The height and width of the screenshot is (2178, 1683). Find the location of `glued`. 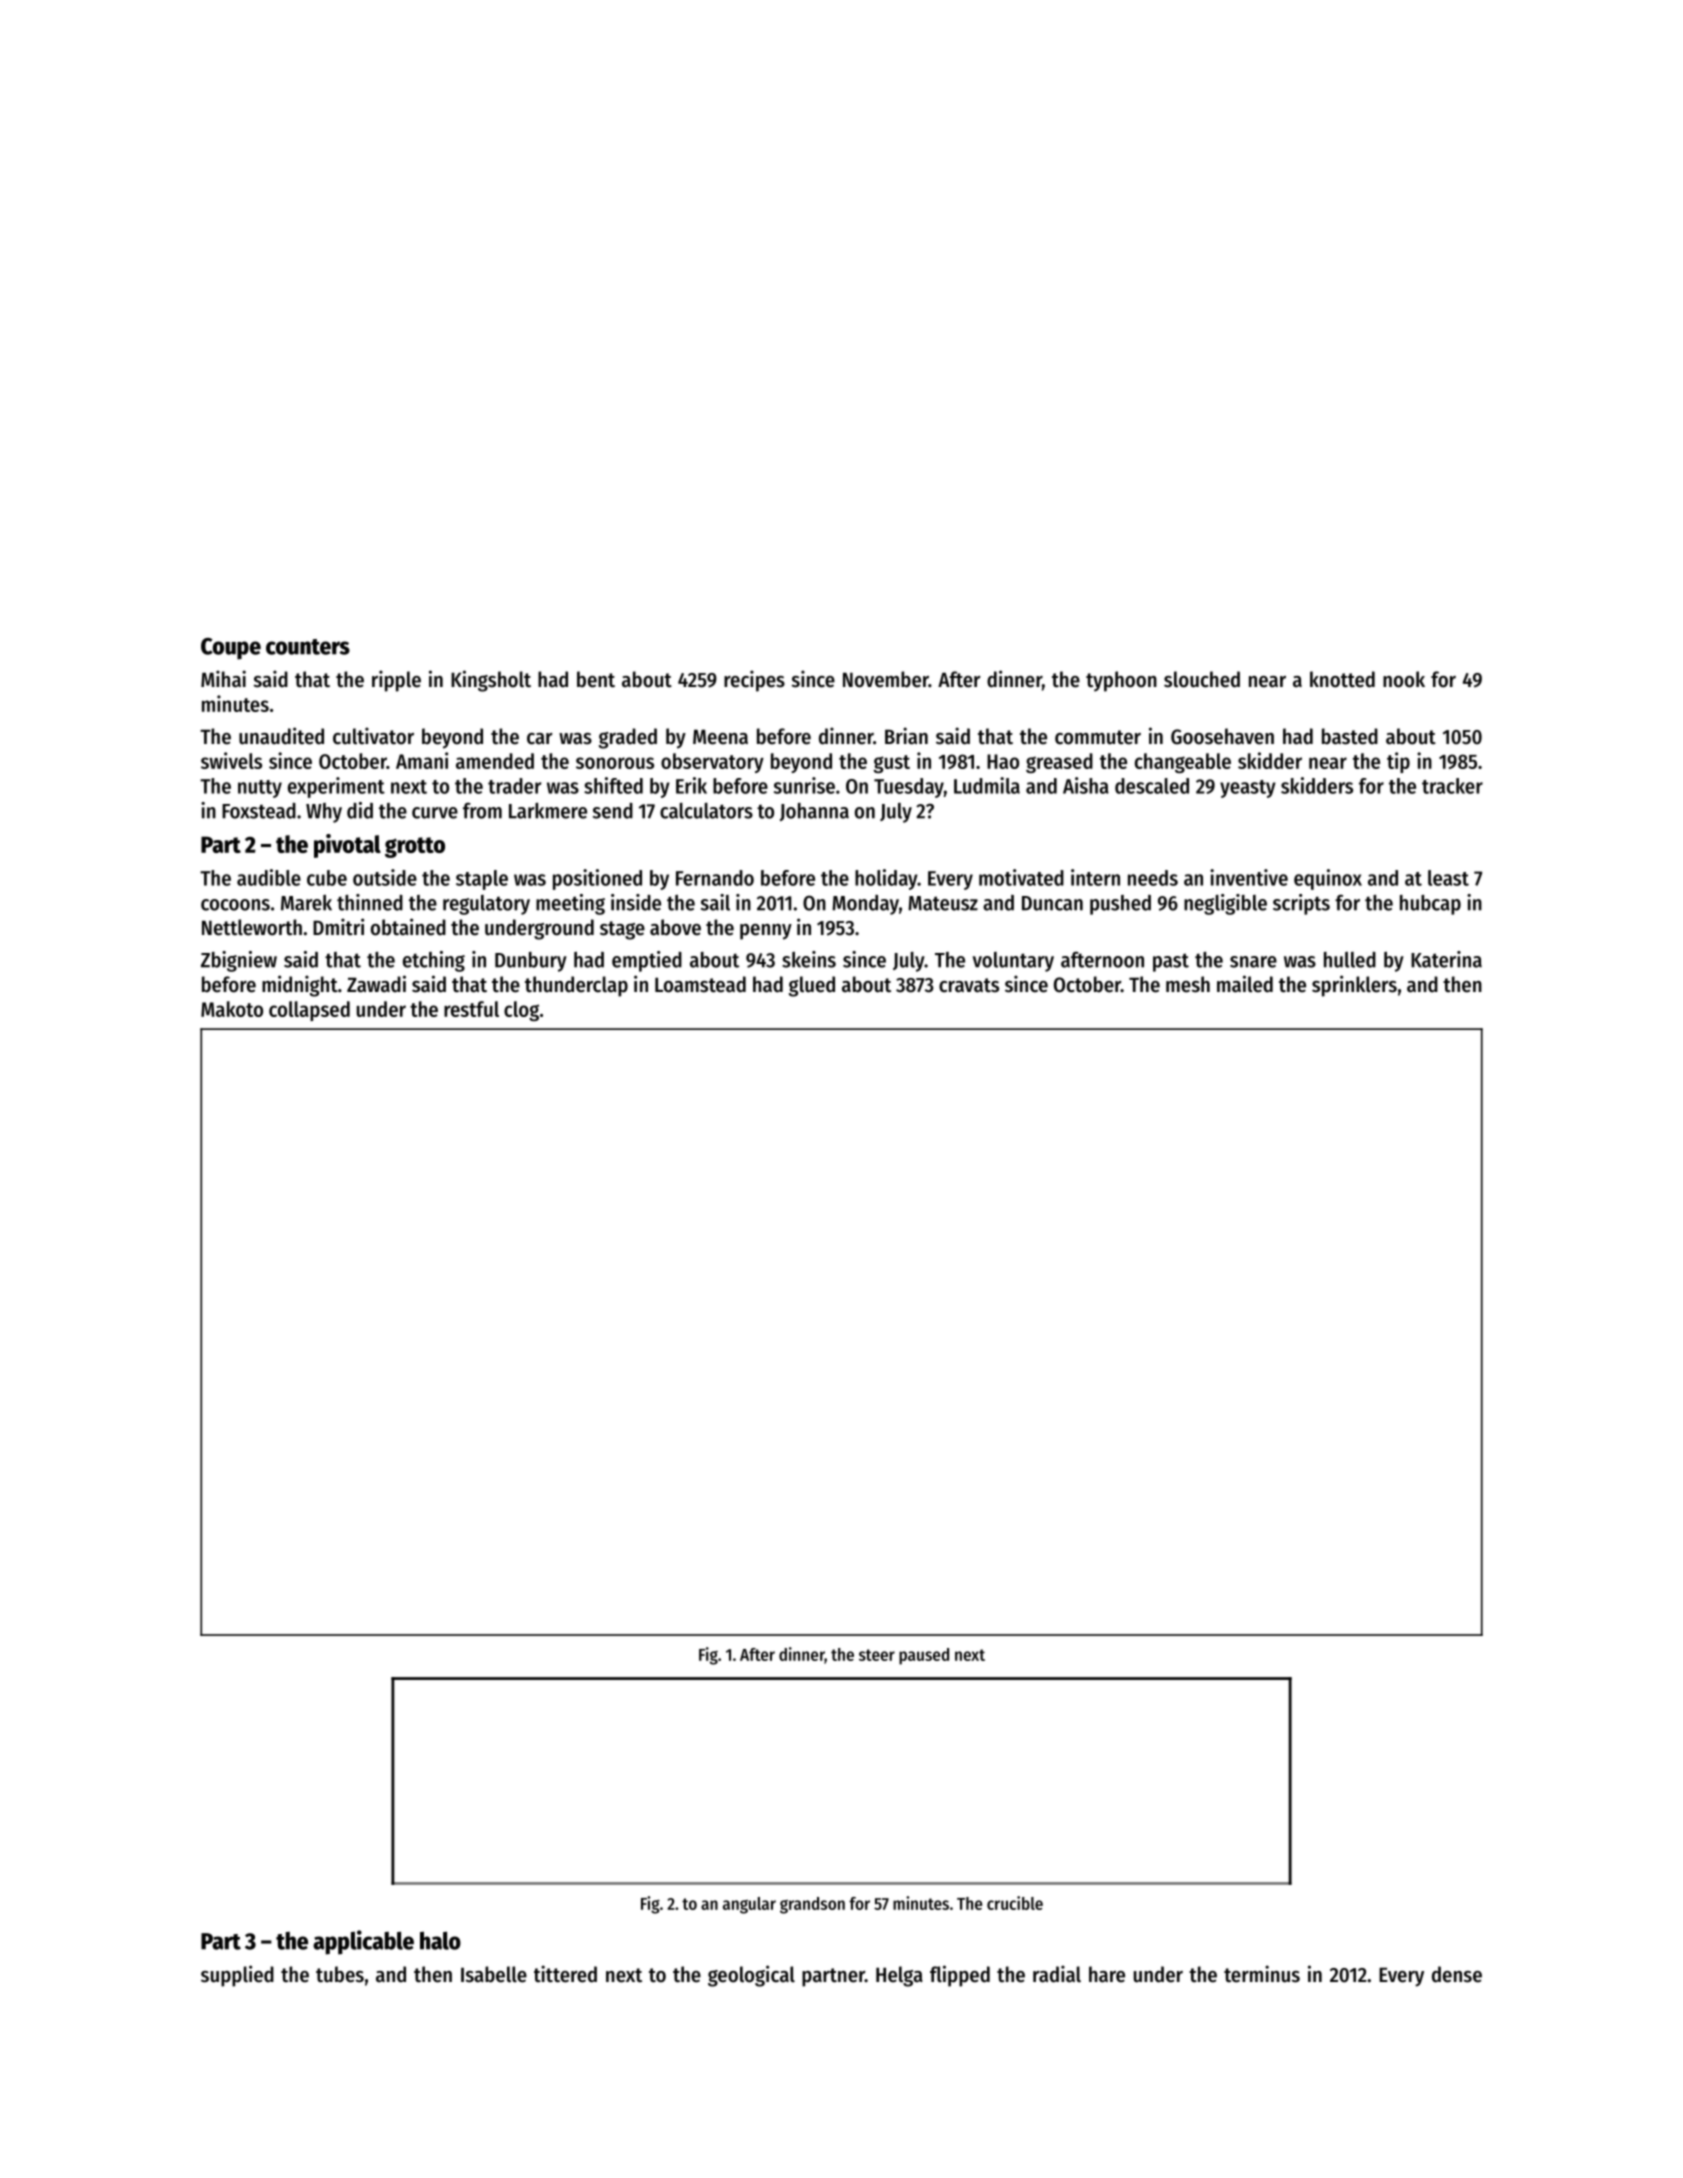

glued is located at coordinates (812, 986).
